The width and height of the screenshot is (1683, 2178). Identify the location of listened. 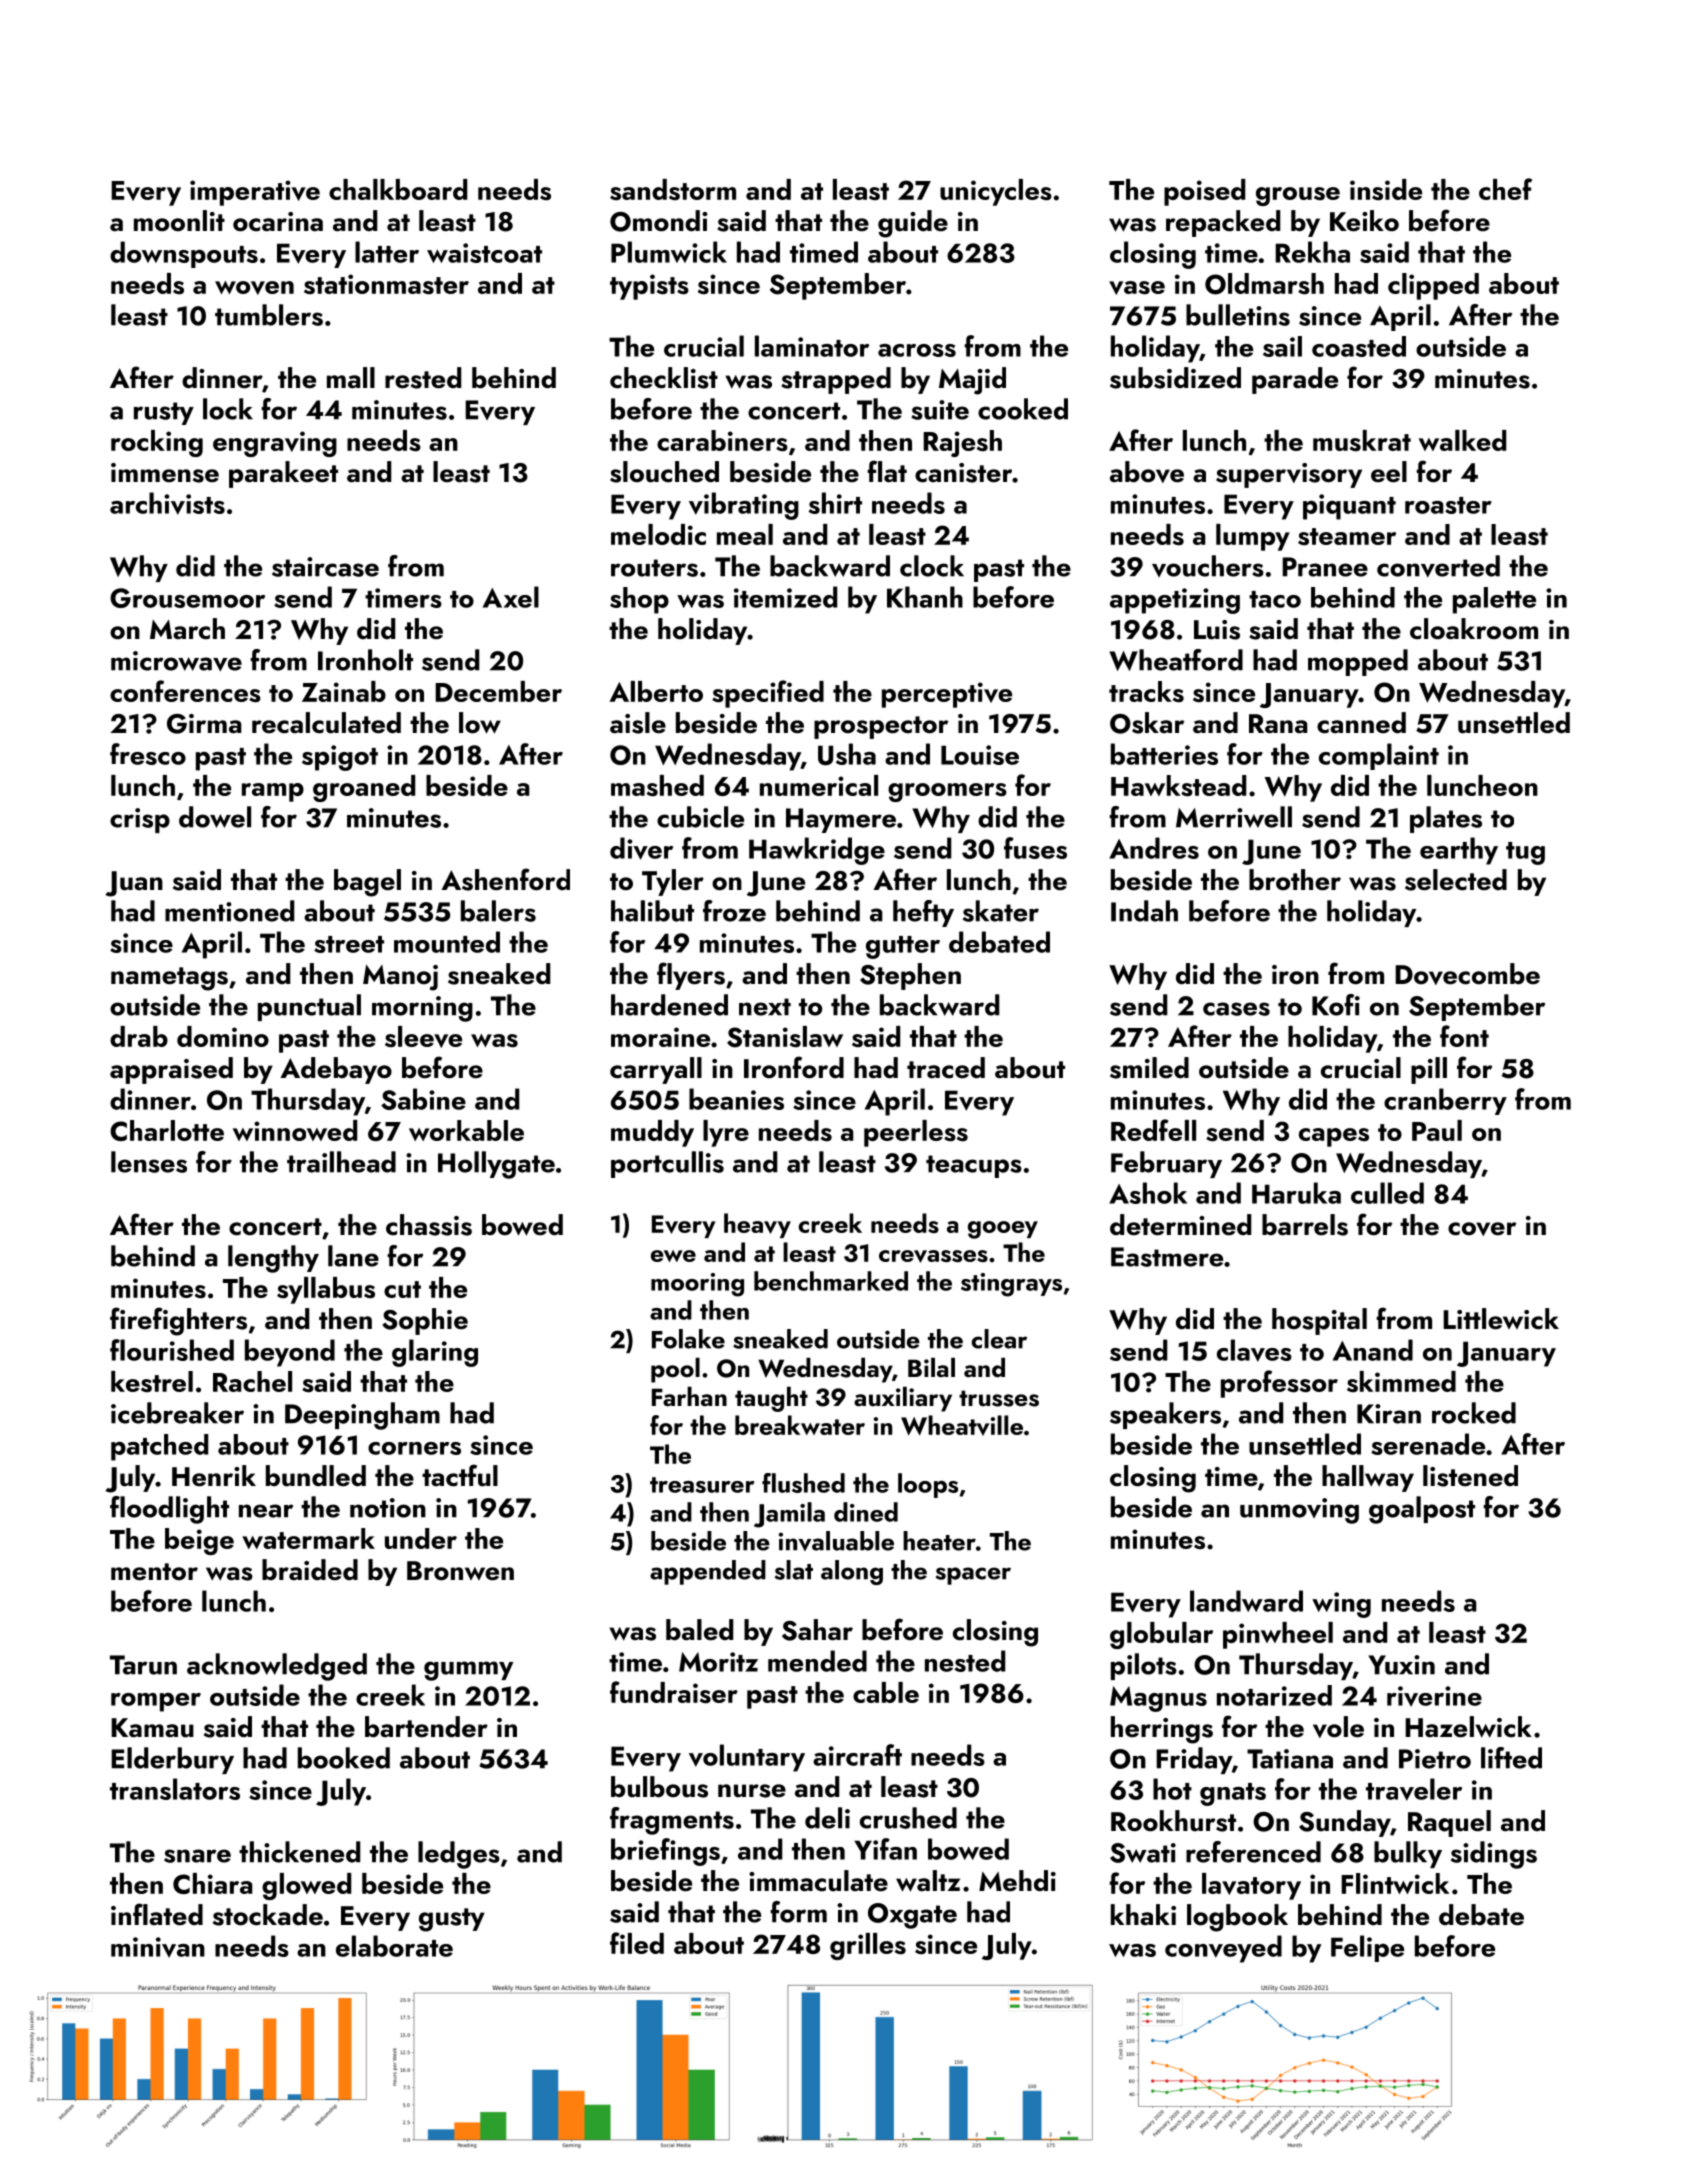
(1470, 1476).
